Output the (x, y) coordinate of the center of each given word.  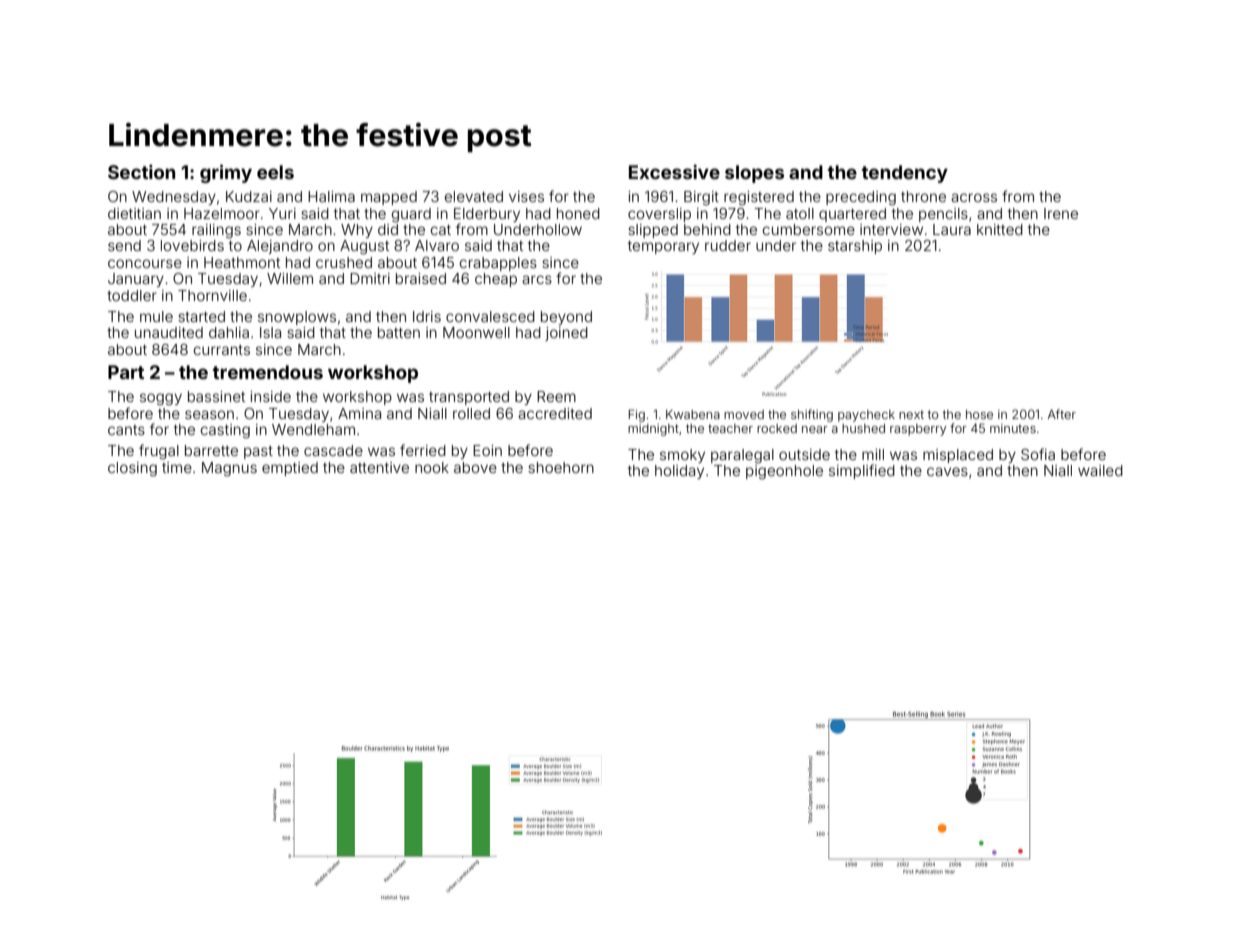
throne (923, 196)
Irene (1061, 213)
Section (141, 172)
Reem (556, 396)
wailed (1100, 470)
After (1062, 414)
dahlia (229, 332)
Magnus (229, 469)
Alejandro (280, 247)
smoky (682, 456)
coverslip (659, 215)
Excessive (674, 172)
